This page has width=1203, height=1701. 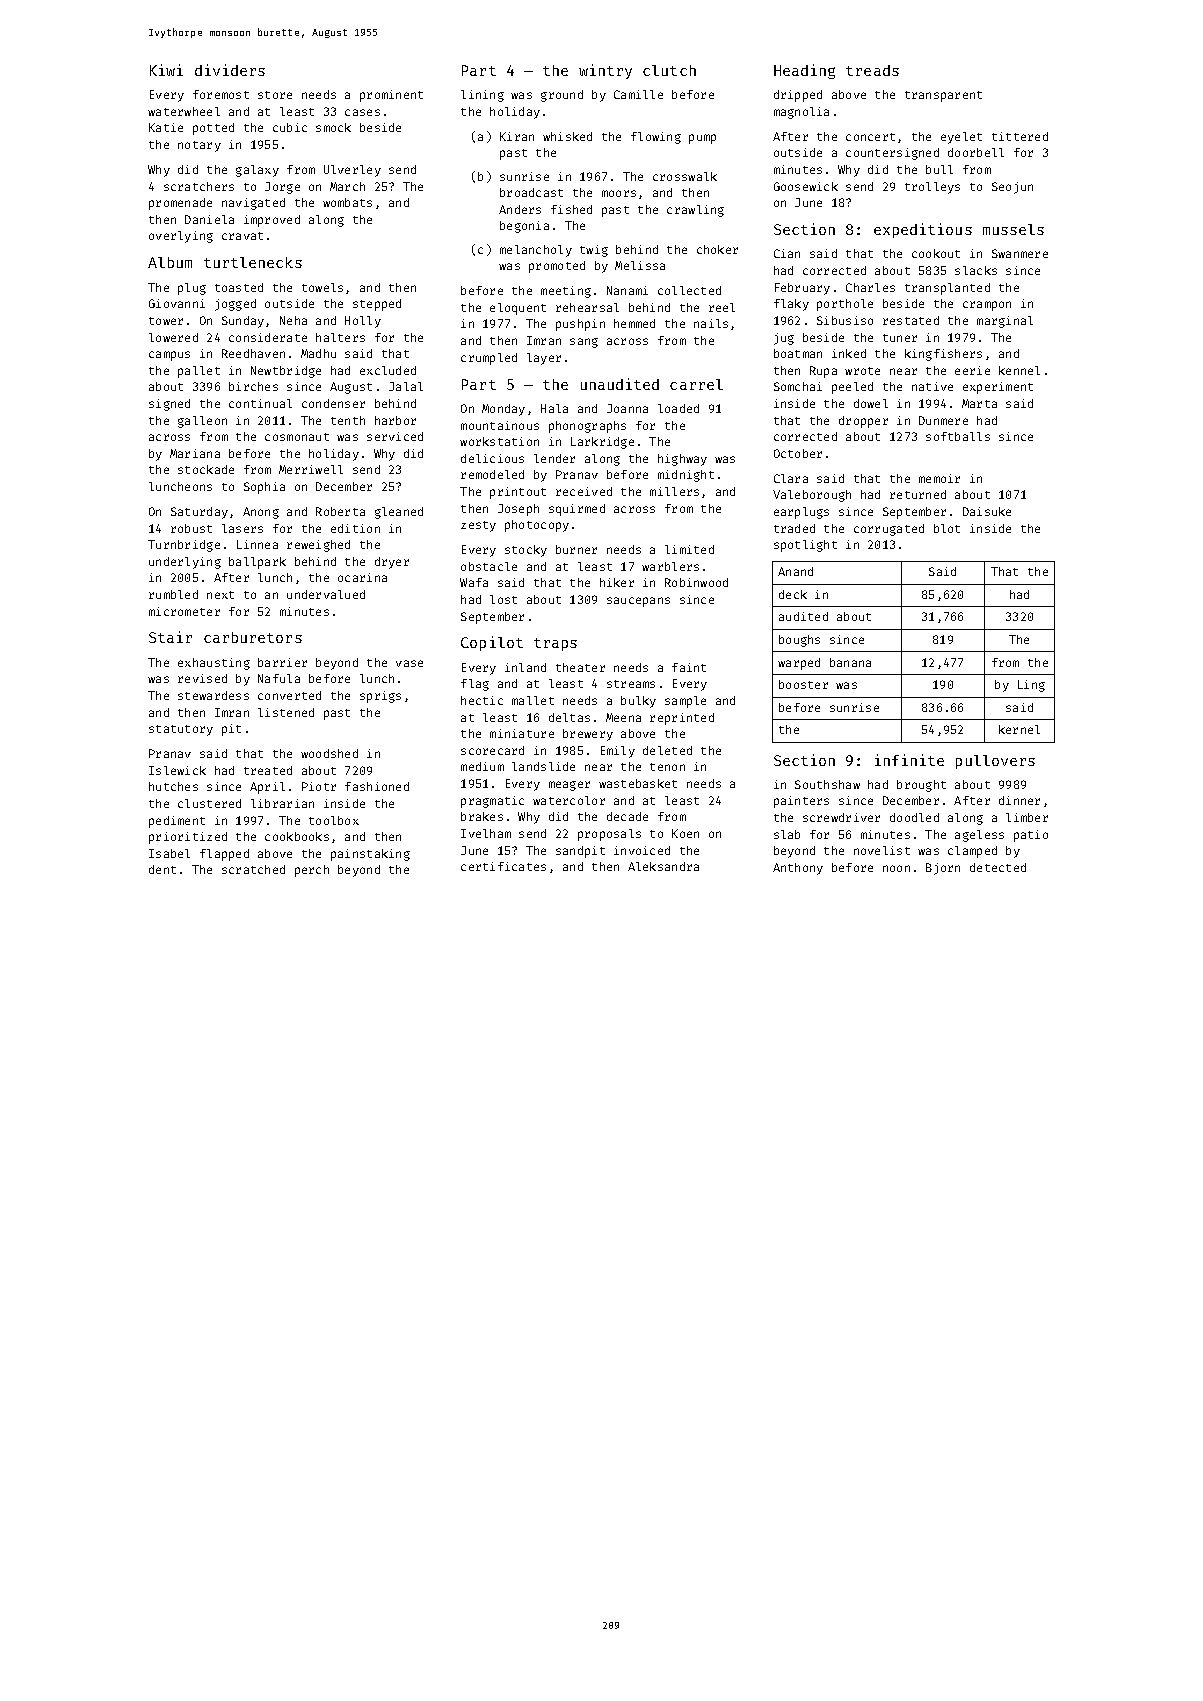 What do you see at coordinates (347, 202) in the page?
I see `wombats` at bounding box center [347, 202].
